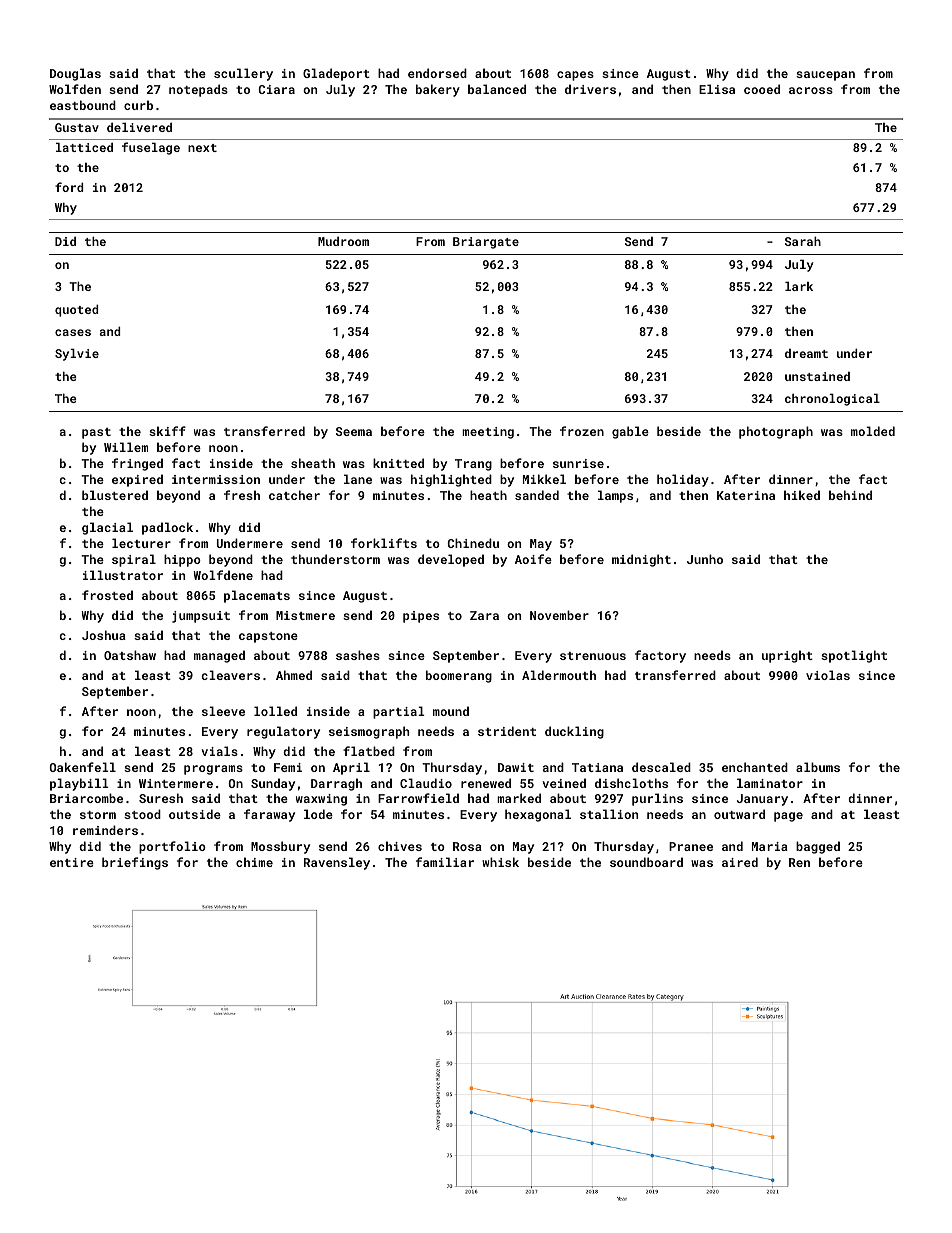 Image resolution: width=952 pixels, height=1233 pixels. I want to click on Sarah, so click(803, 241).
